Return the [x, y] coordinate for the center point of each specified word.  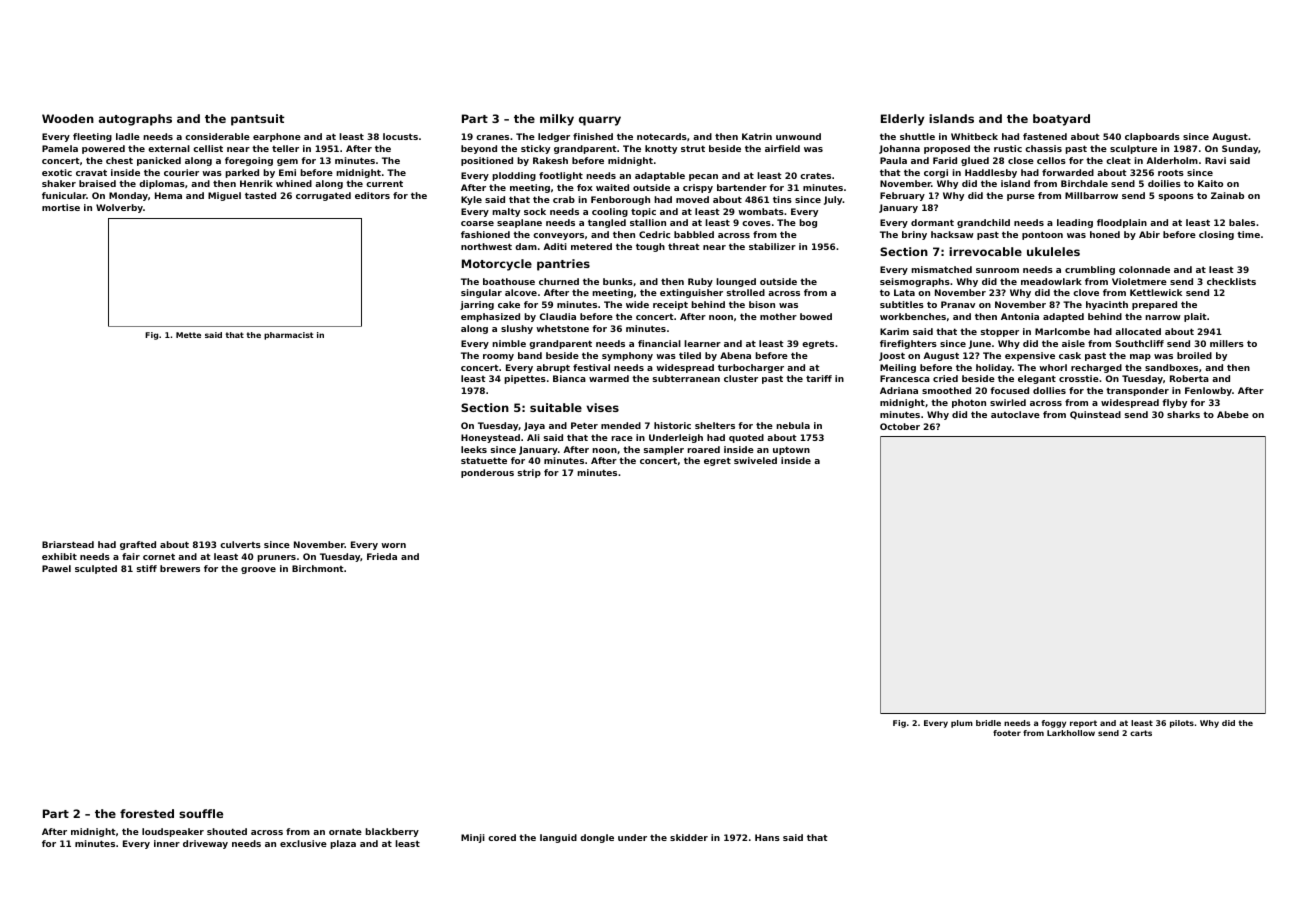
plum [962, 724]
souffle [201, 813]
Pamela [60, 148]
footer [1007, 733]
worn [393, 545]
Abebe [1233, 414]
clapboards [1152, 137]
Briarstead [68, 544]
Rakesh [550, 160]
